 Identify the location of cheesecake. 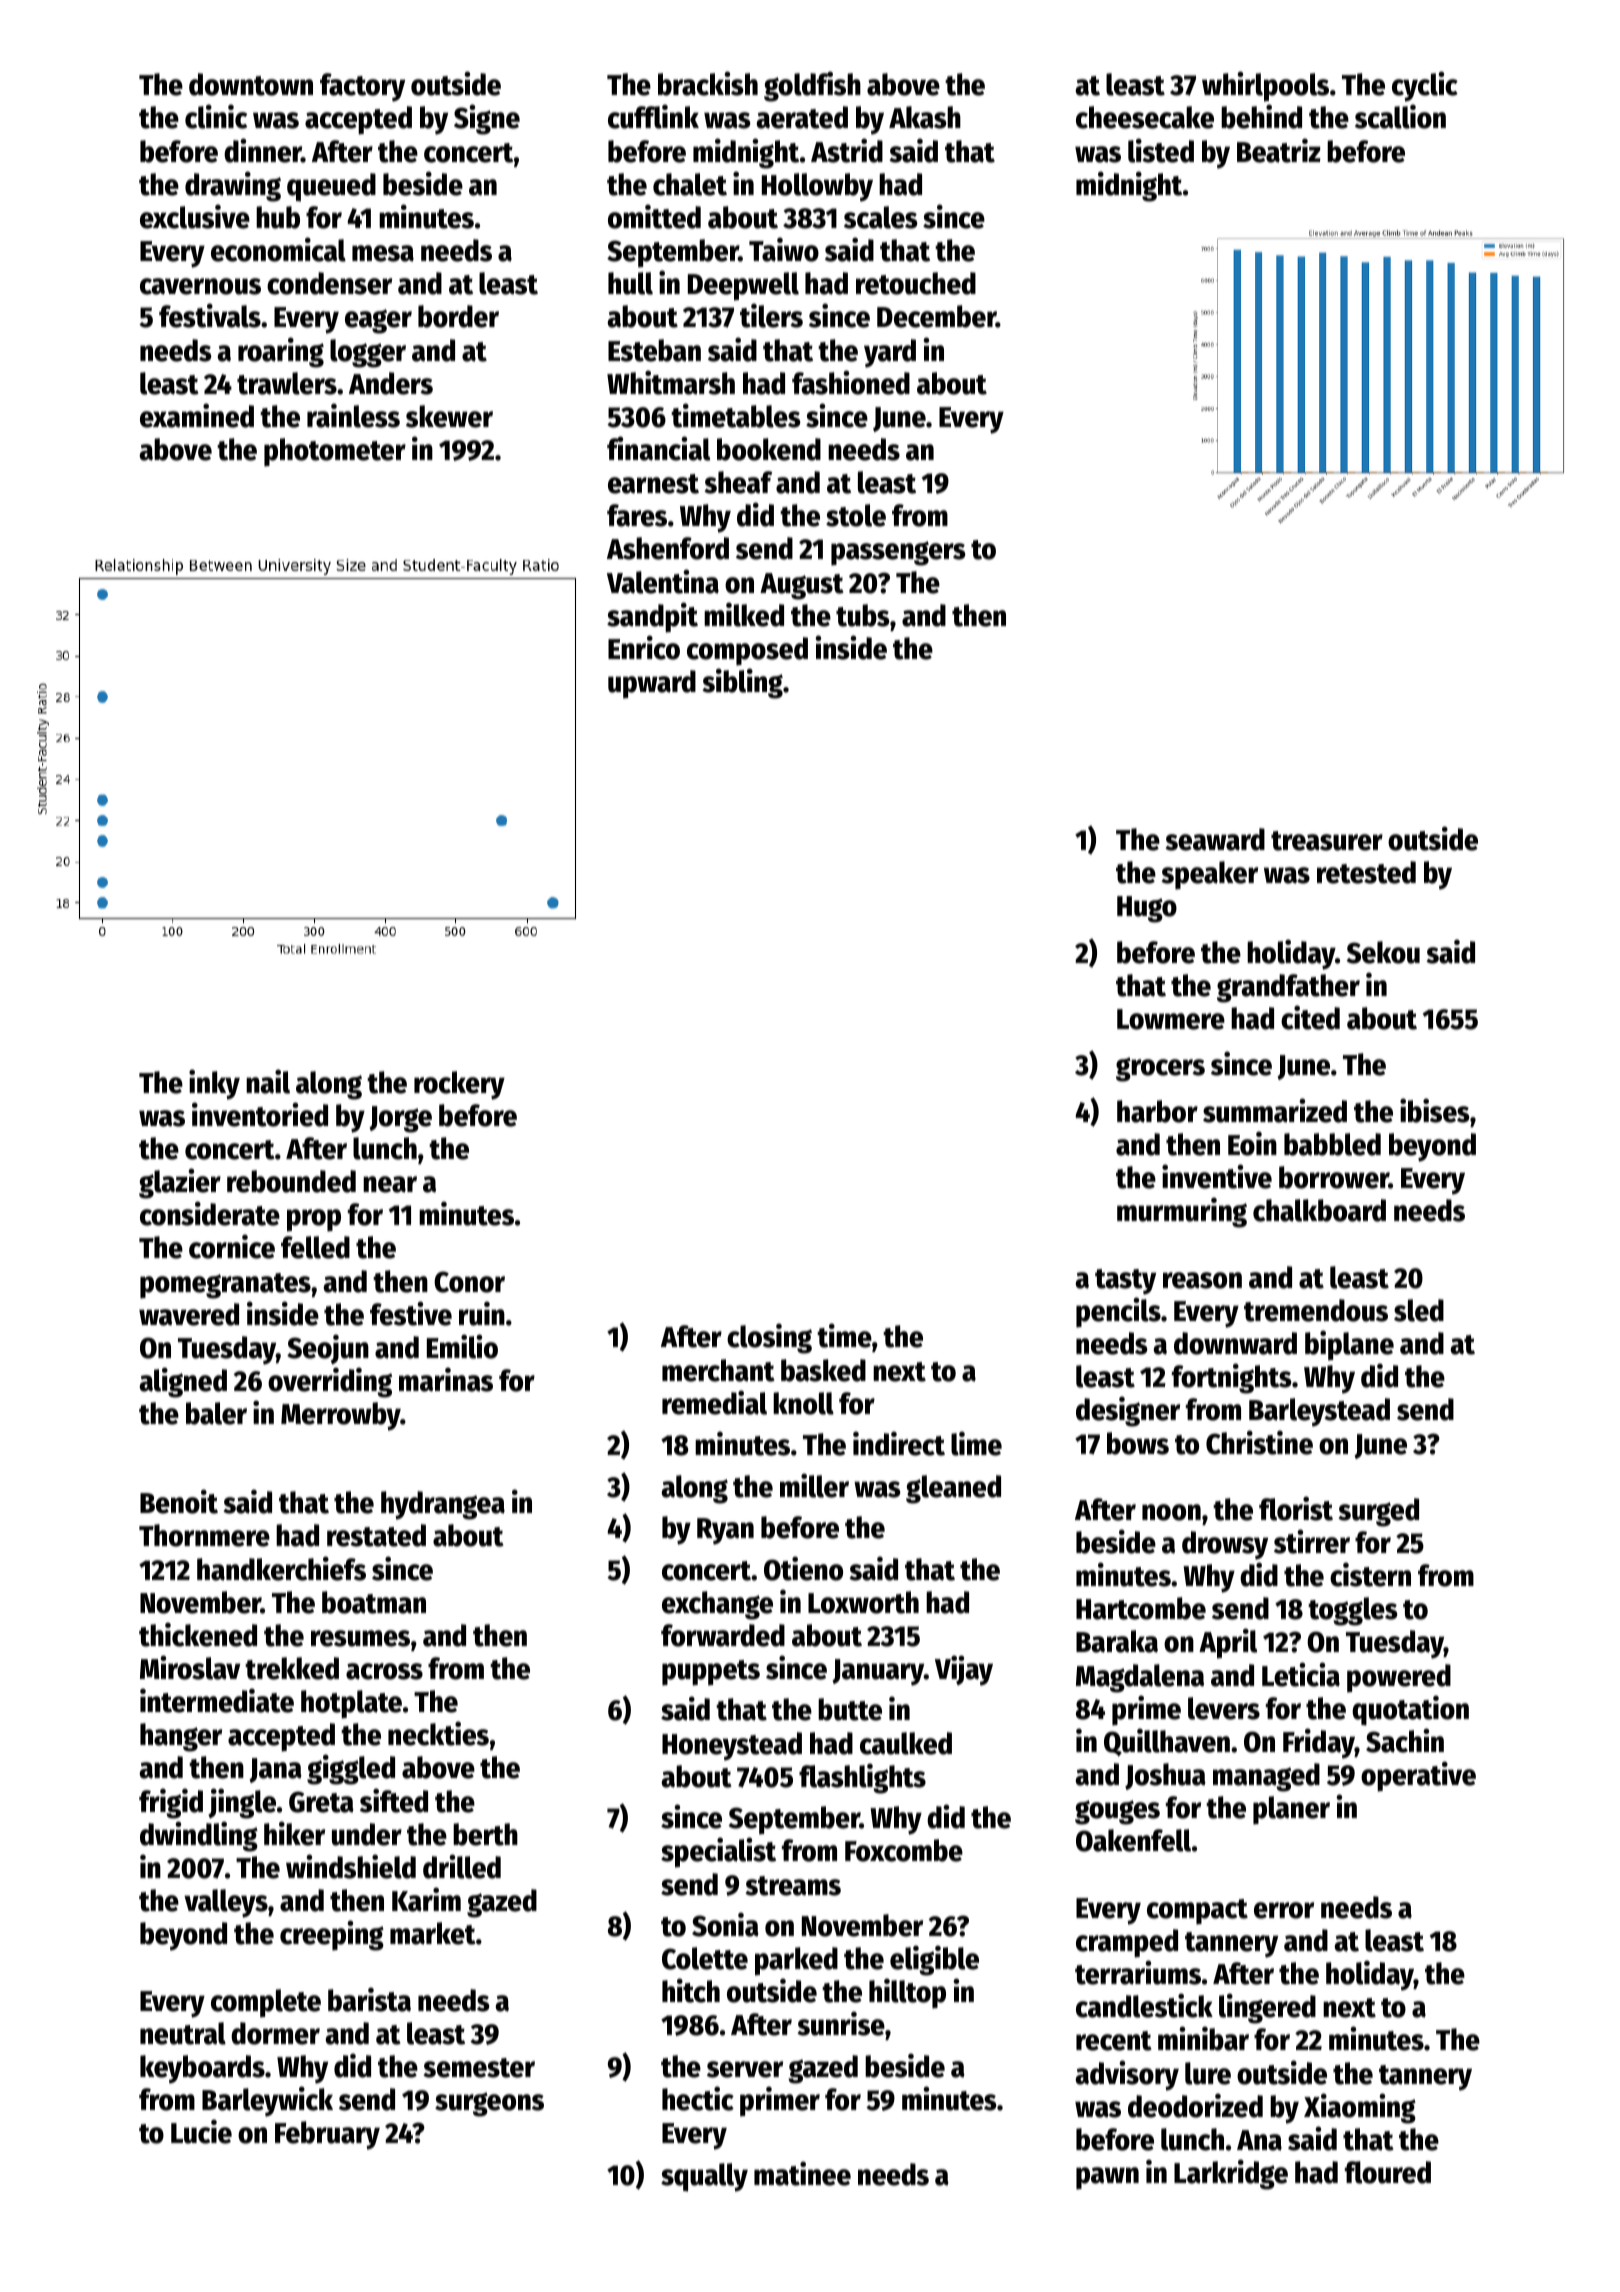
(1145, 117).
